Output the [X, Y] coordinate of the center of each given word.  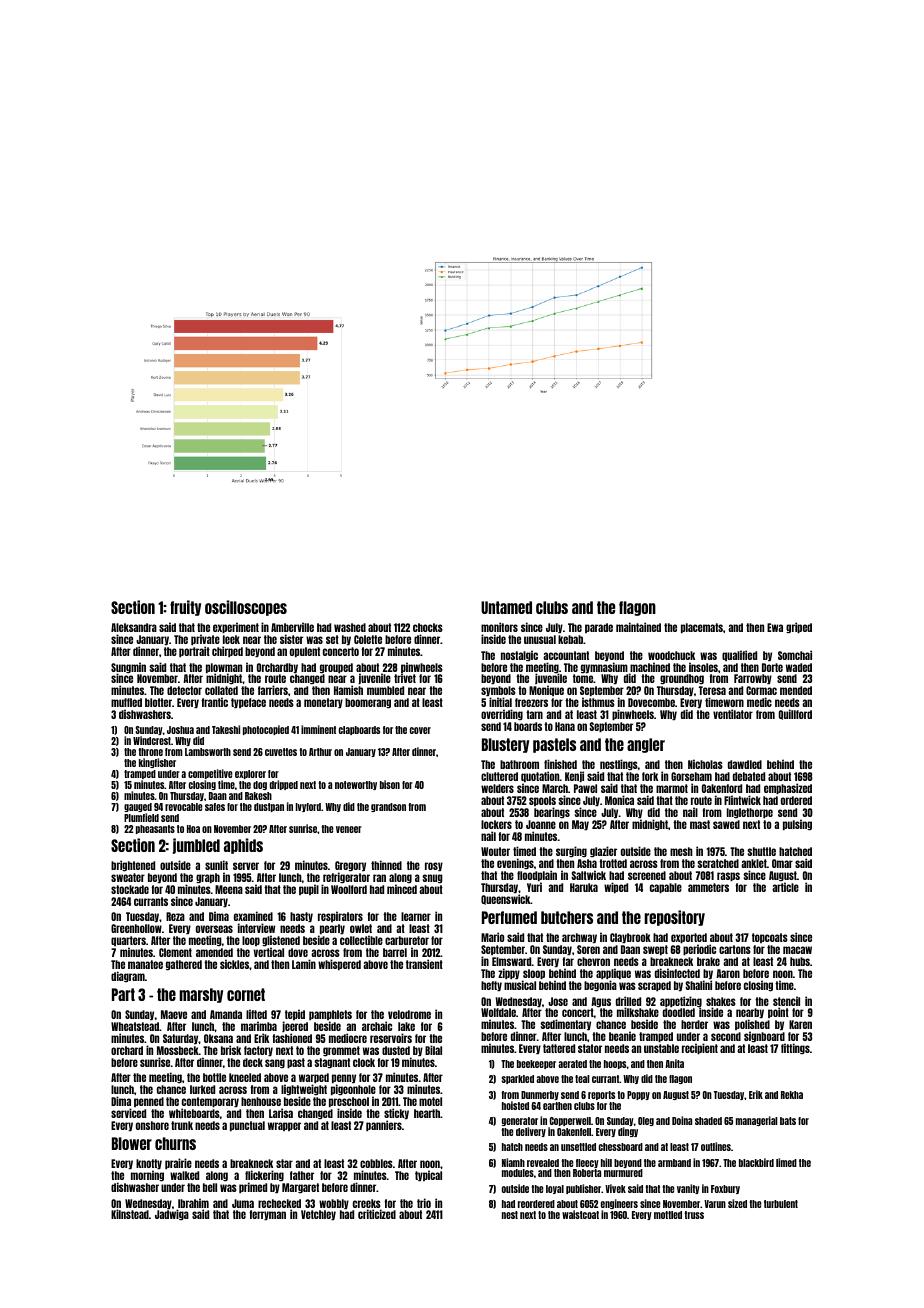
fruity [185, 608]
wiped [616, 887]
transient [424, 964]
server [246, 866]
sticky [396, 1113]
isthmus [598, 702]
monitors [499, 627]
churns [175, 1143]
